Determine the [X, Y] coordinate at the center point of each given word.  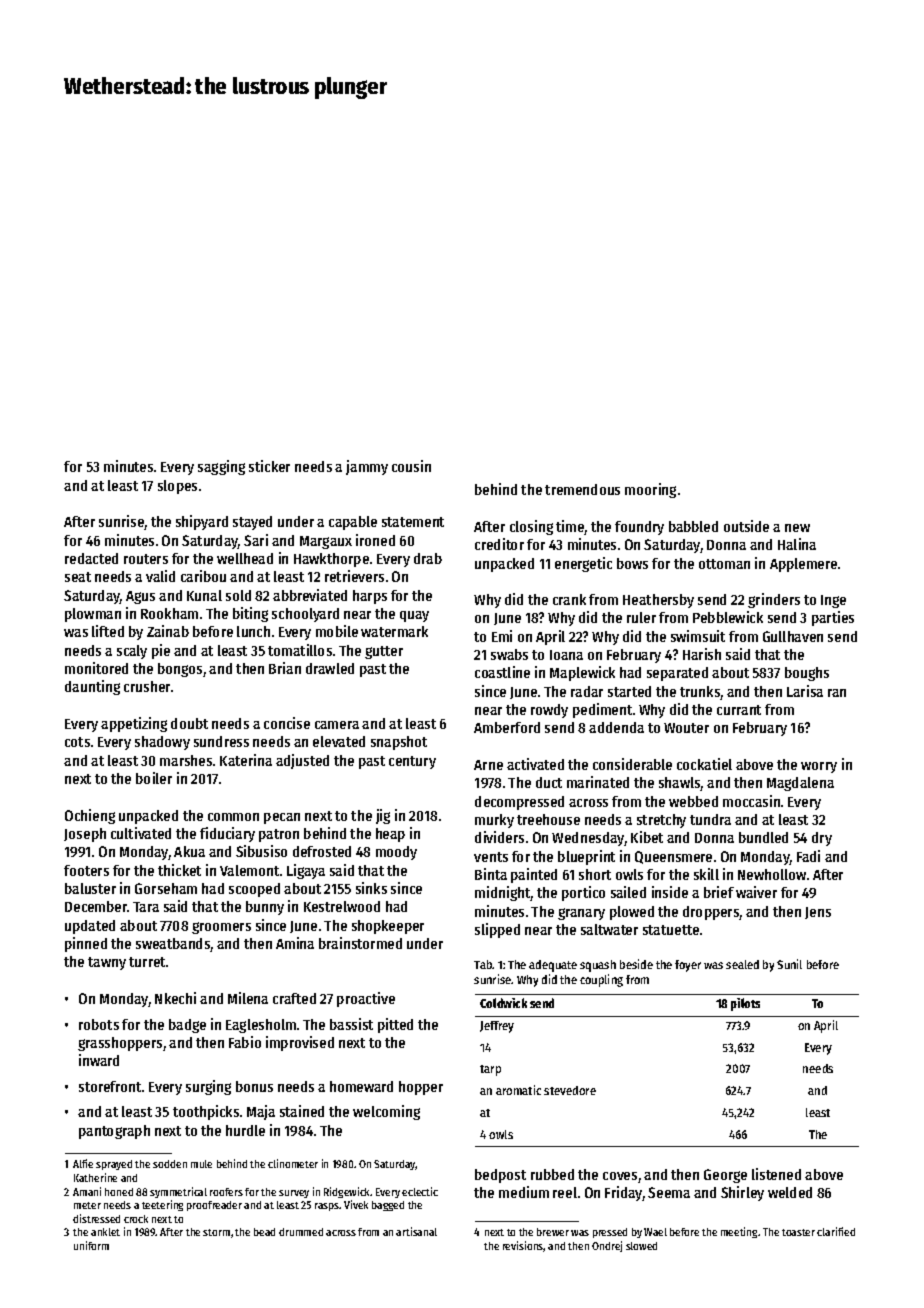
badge [187, 1026]
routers [146, 559]
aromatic [518, 1090]
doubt [189, 723]
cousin [411, 466]
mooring [650, 490]
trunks [700, 693]
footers [86, 870]
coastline [502, 672]
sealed [742, 964]
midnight [503, 893]
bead [264, 1232]
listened [776, 1174]
